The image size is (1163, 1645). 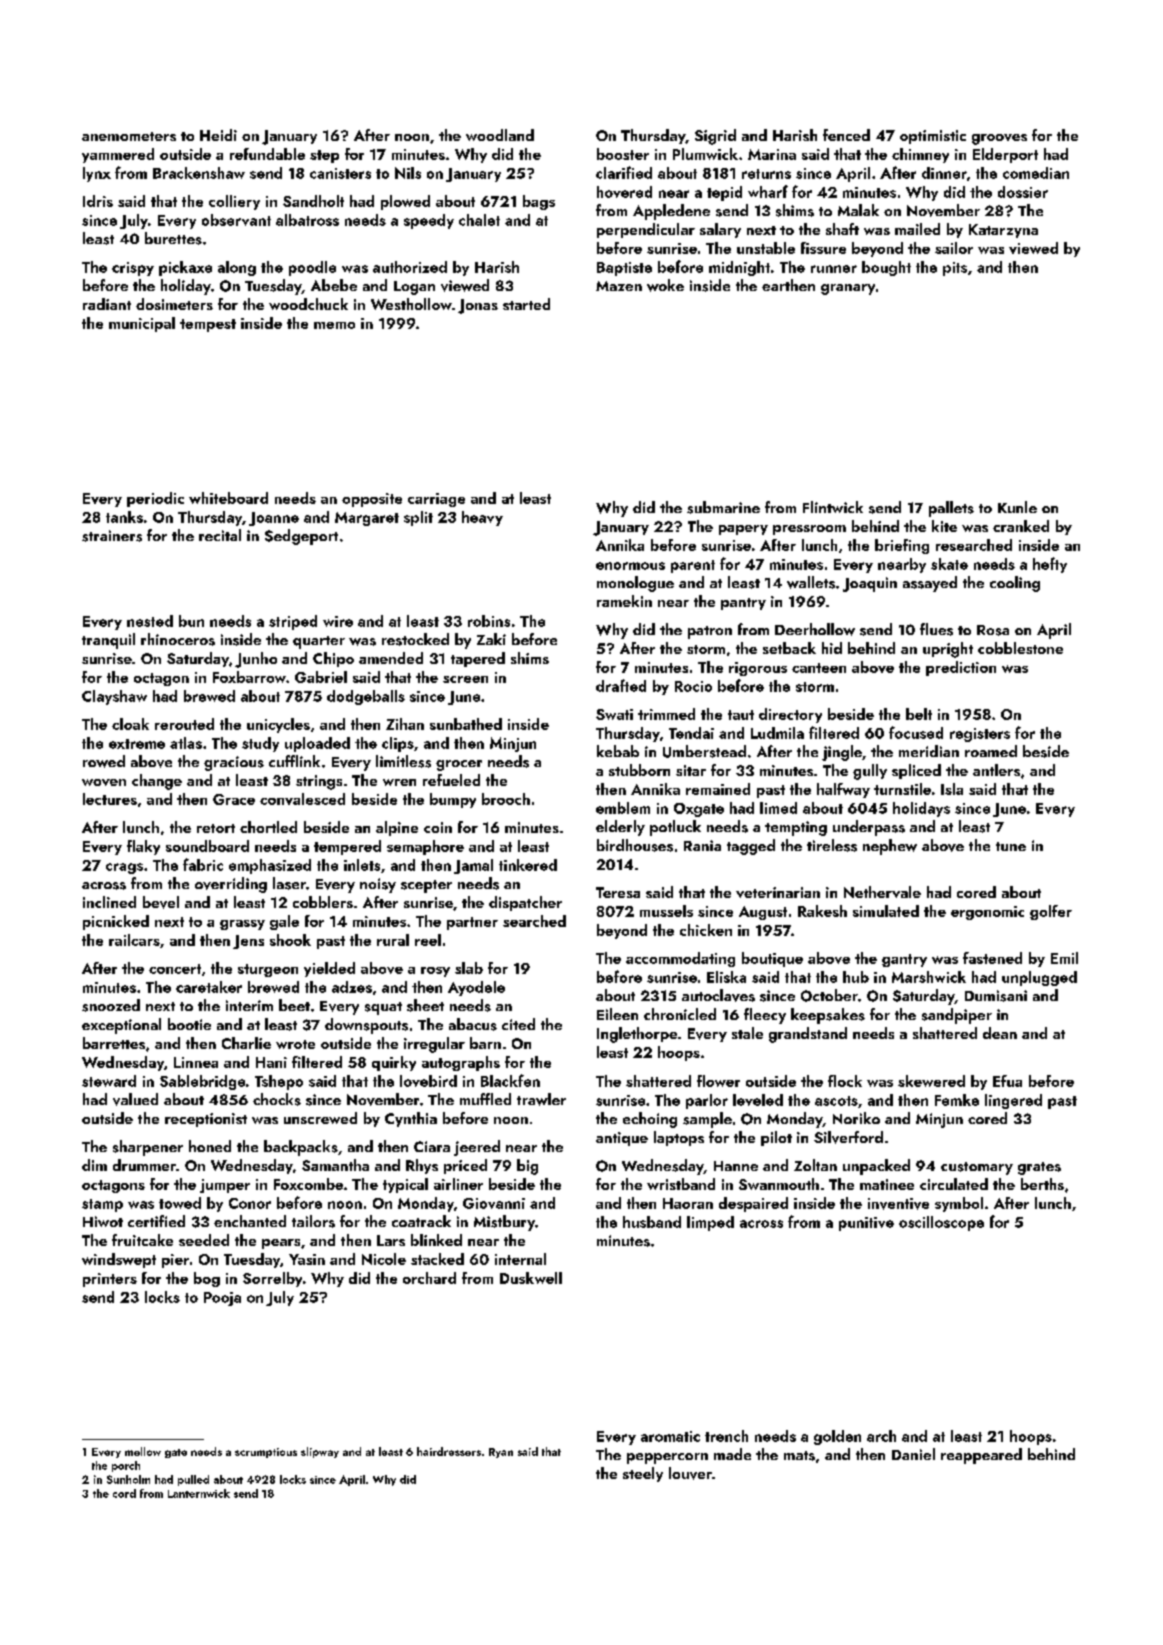 I want to click on poodle, so click(x=312, y=268).
